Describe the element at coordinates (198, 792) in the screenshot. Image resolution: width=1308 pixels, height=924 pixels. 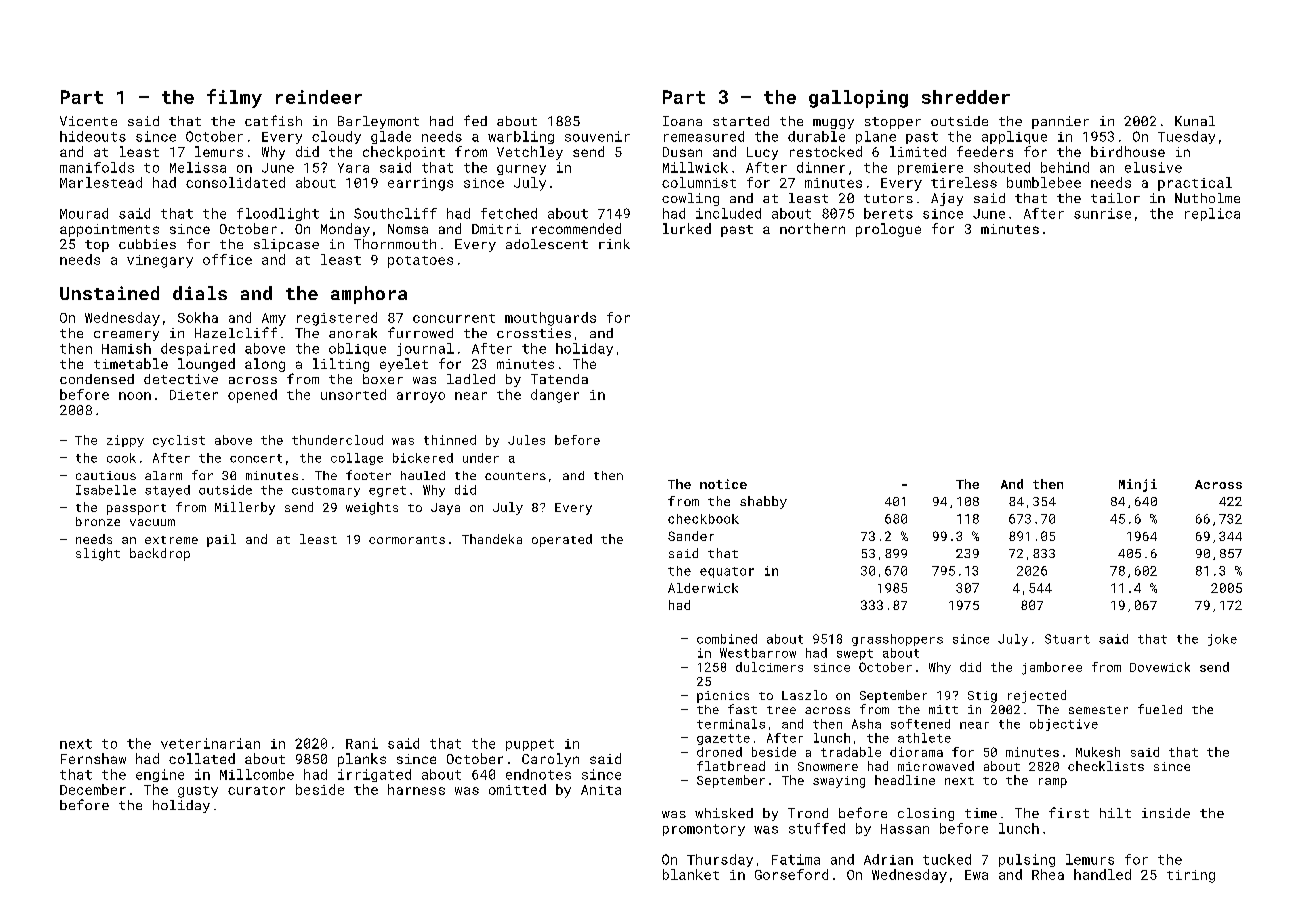
I see `gusty` at that location.
